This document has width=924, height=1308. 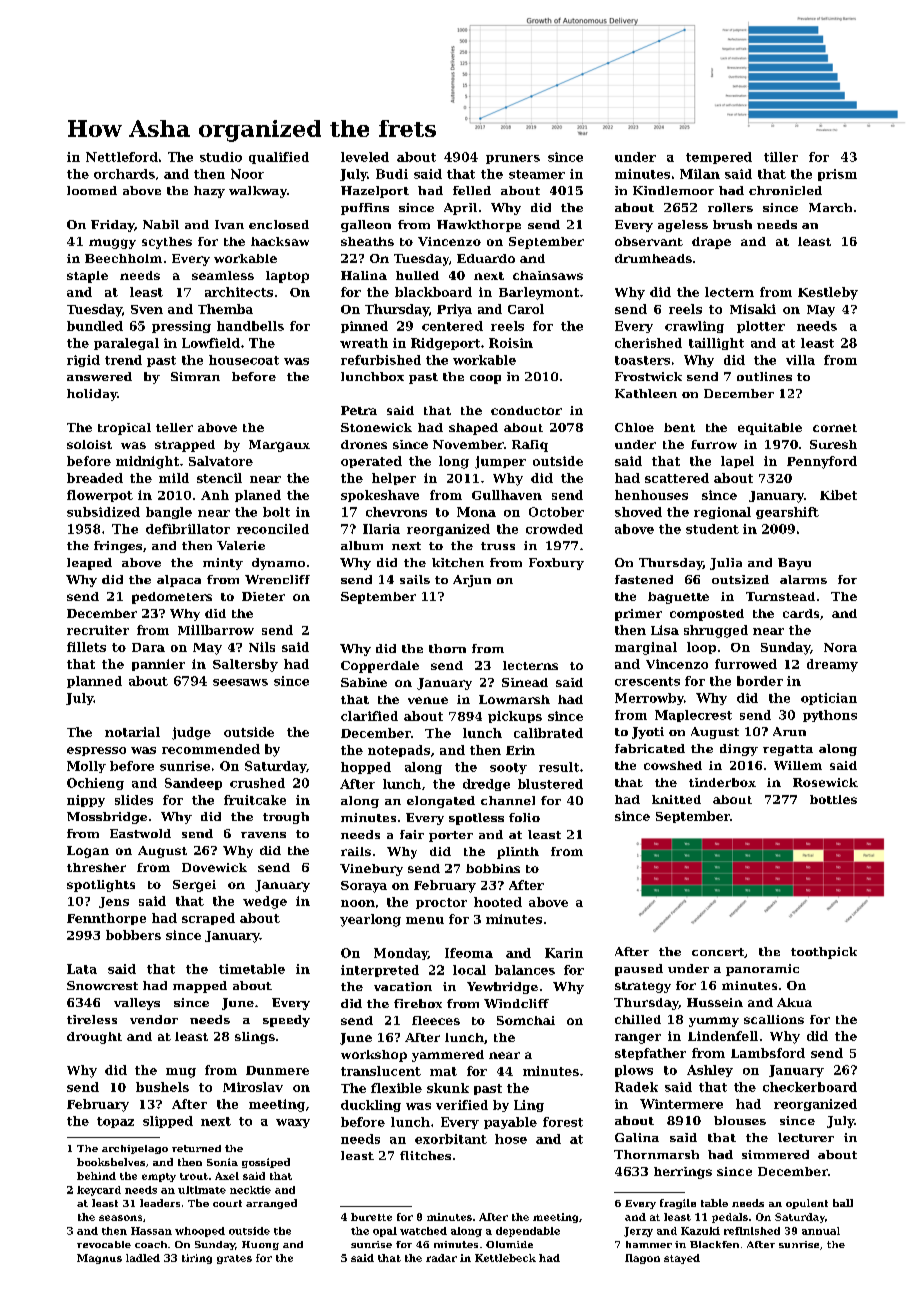 What do you see at coordinates (469, 953) in the document?
I see `Ifeoma` at bounding box center [469, 953].
